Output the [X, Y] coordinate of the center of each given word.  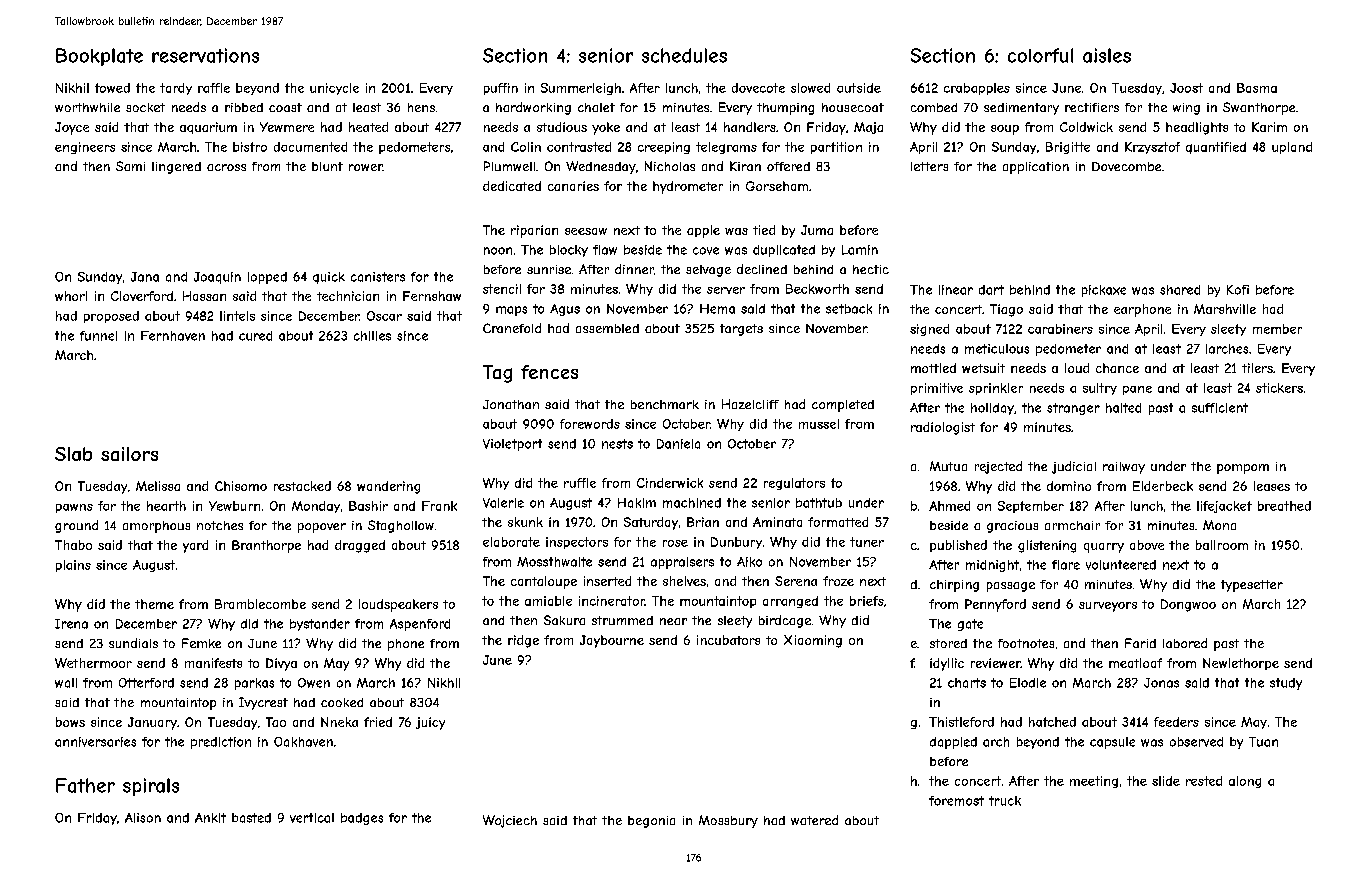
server [726, 290]
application [1036, 168]
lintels [237, 316]
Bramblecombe [260, 604]
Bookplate [99, 57]
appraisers [682, 563]
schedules [684, 55]
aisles [1107, 55]
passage [1011, 587]
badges [362, 819]
